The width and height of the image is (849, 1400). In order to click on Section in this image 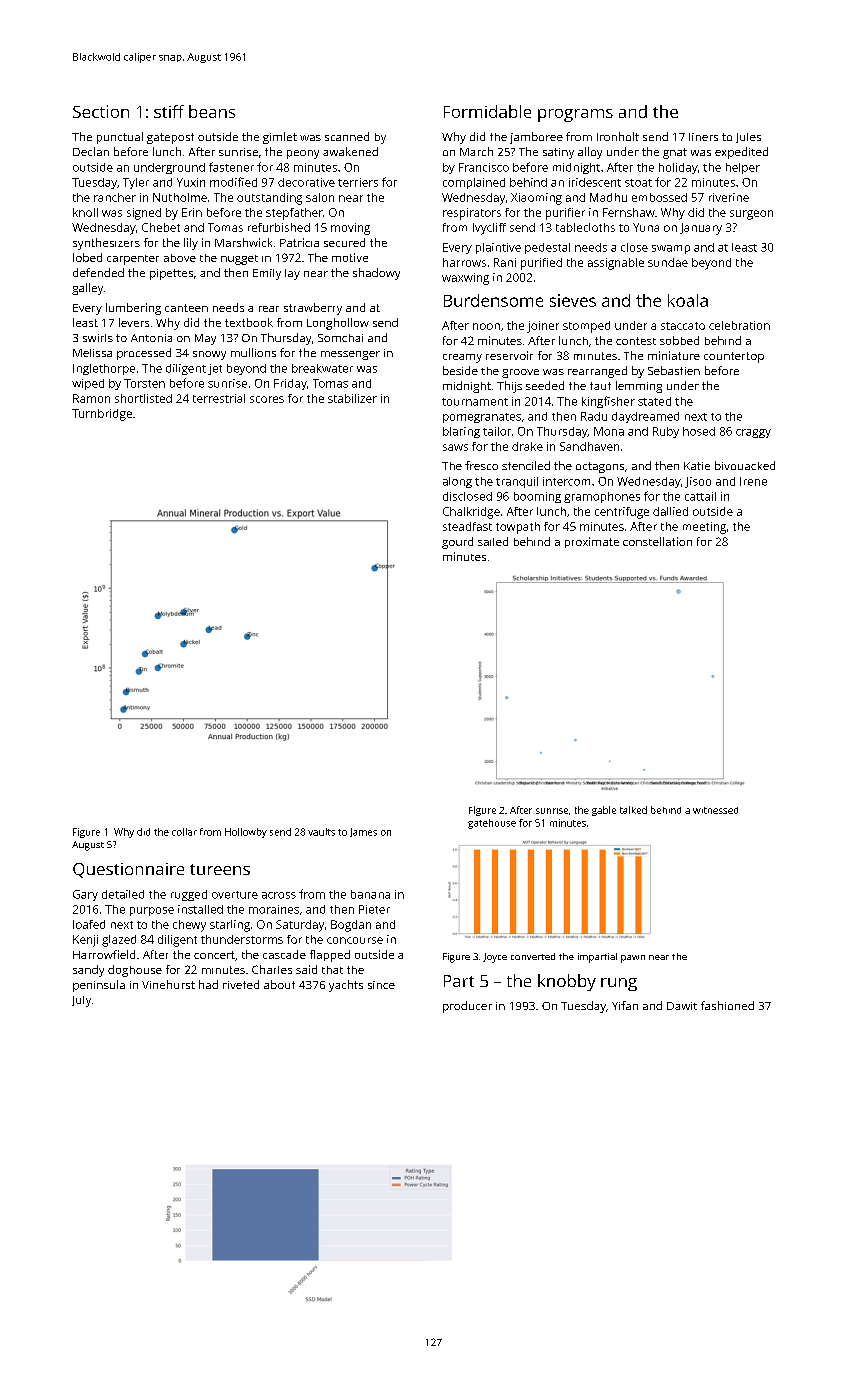, I will do `click(101, 111)`.
